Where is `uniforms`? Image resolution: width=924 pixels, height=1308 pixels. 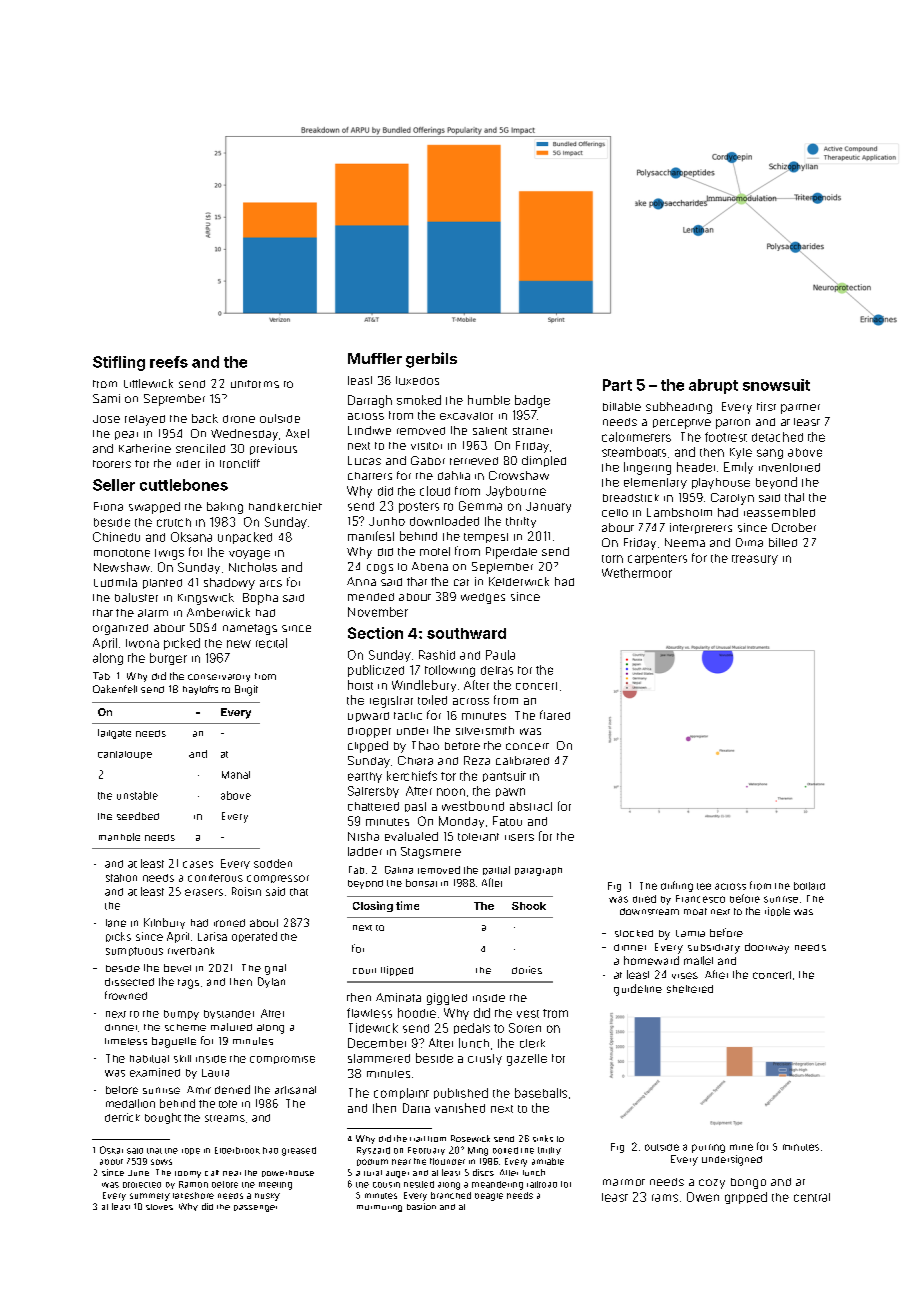 uniforms is located at coordinates (255, 384).
